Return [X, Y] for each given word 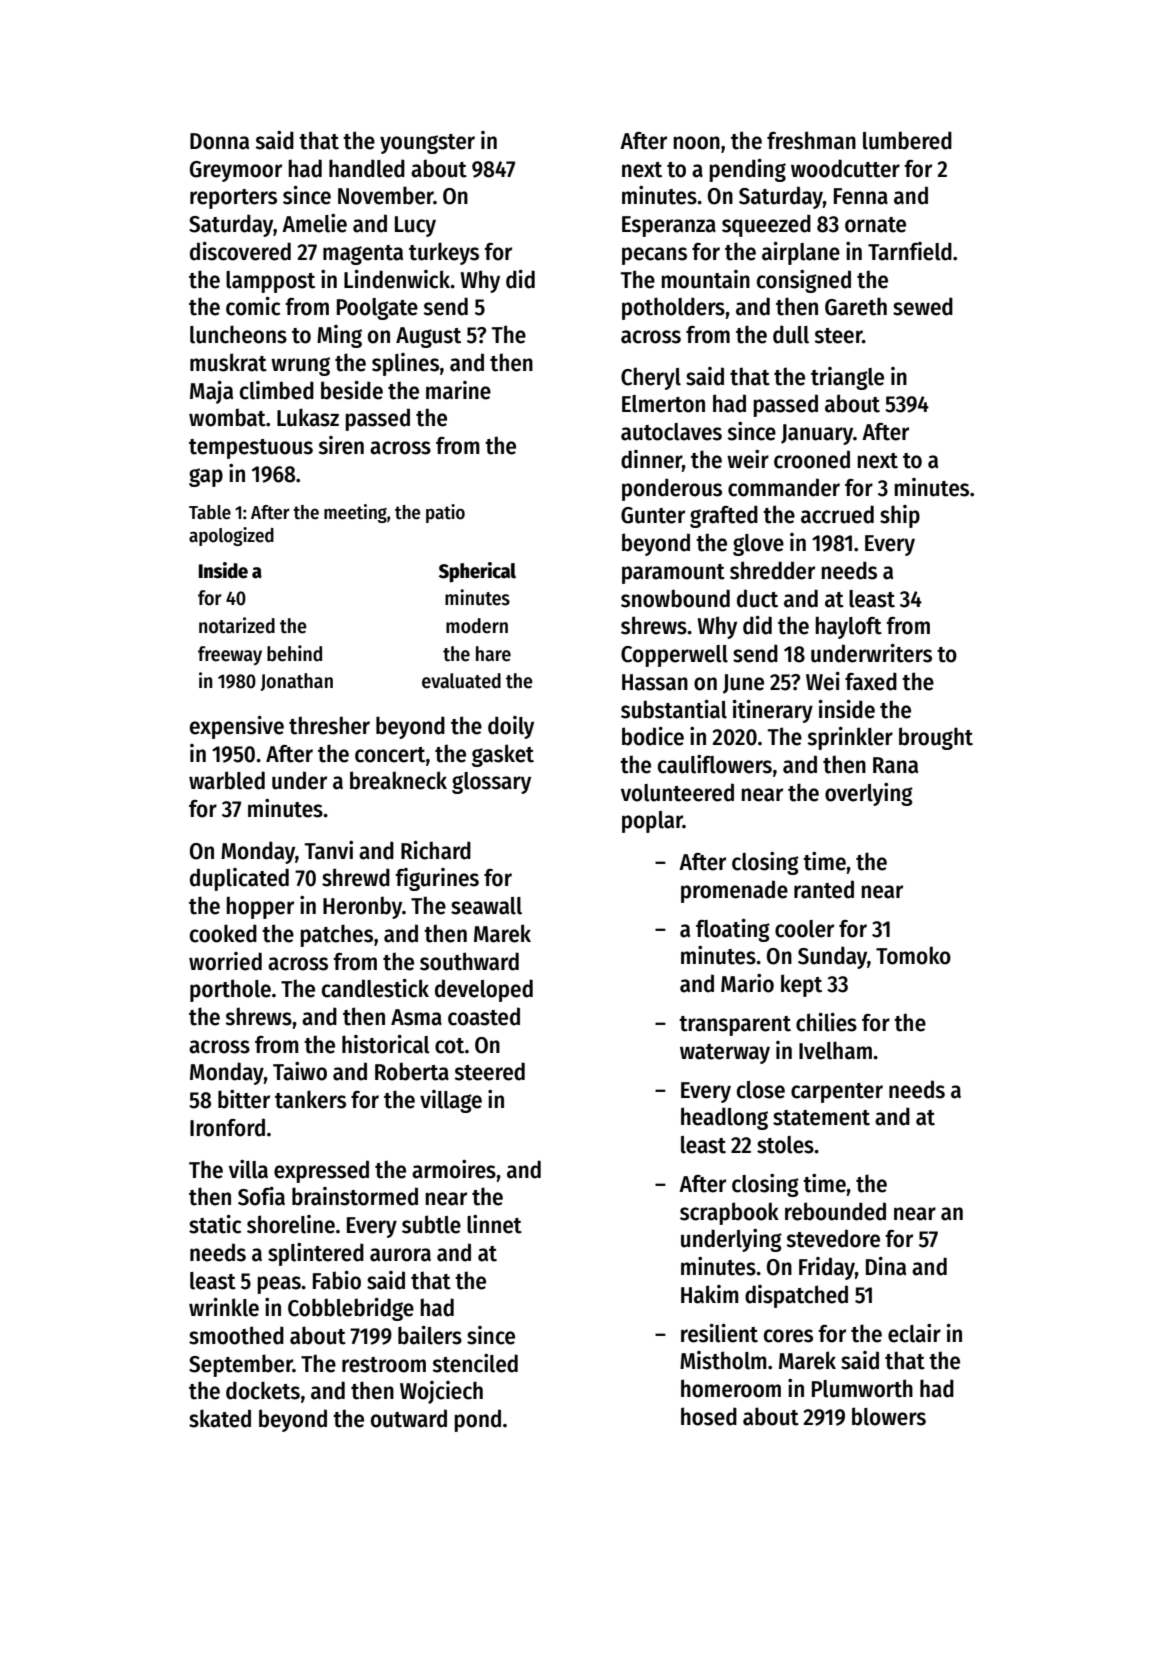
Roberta [412, 1071]
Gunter [653, 515]
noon [696, 143]
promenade [734, 891]
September [241, 1365]
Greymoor [236, 171]
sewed [923, 306]
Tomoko [913, 955]
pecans [654, 256]
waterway [725, 1054]
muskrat [228, 362]
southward [469, 961]
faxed [871, 681]
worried [225, 961]
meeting [355, 513]
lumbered [907, 140]
